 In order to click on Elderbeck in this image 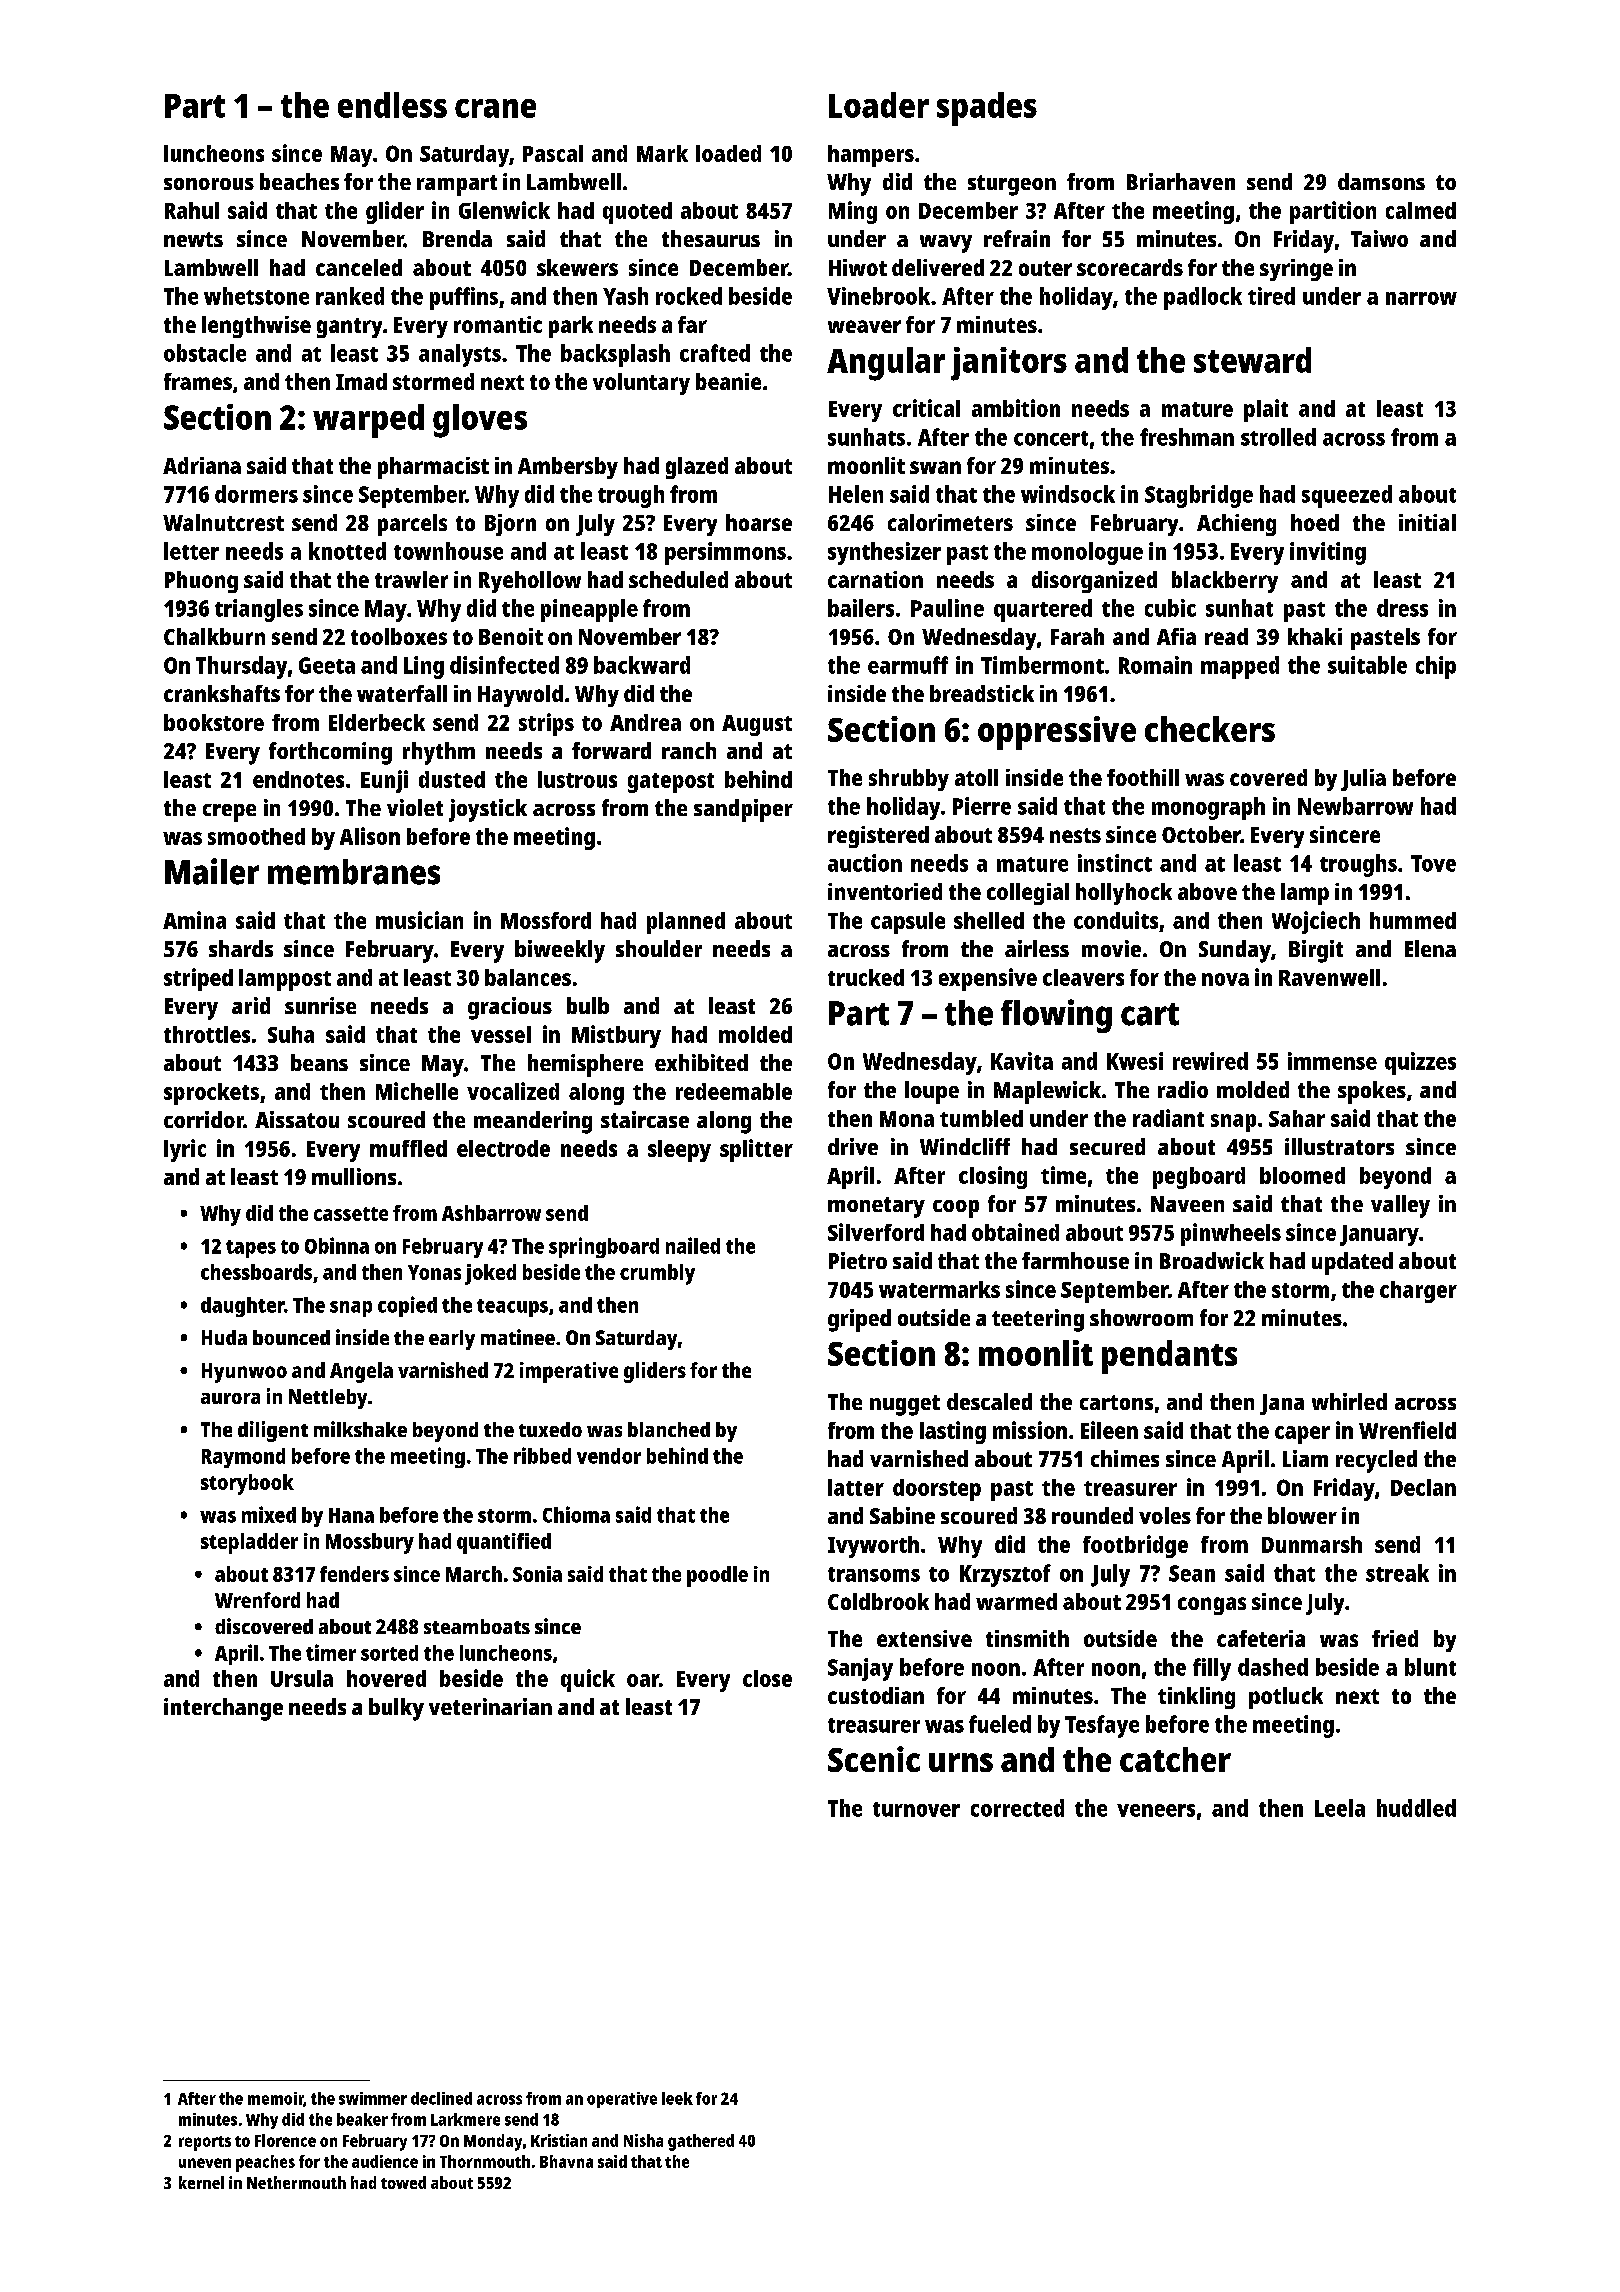, I will do `click(377, 722)`.
